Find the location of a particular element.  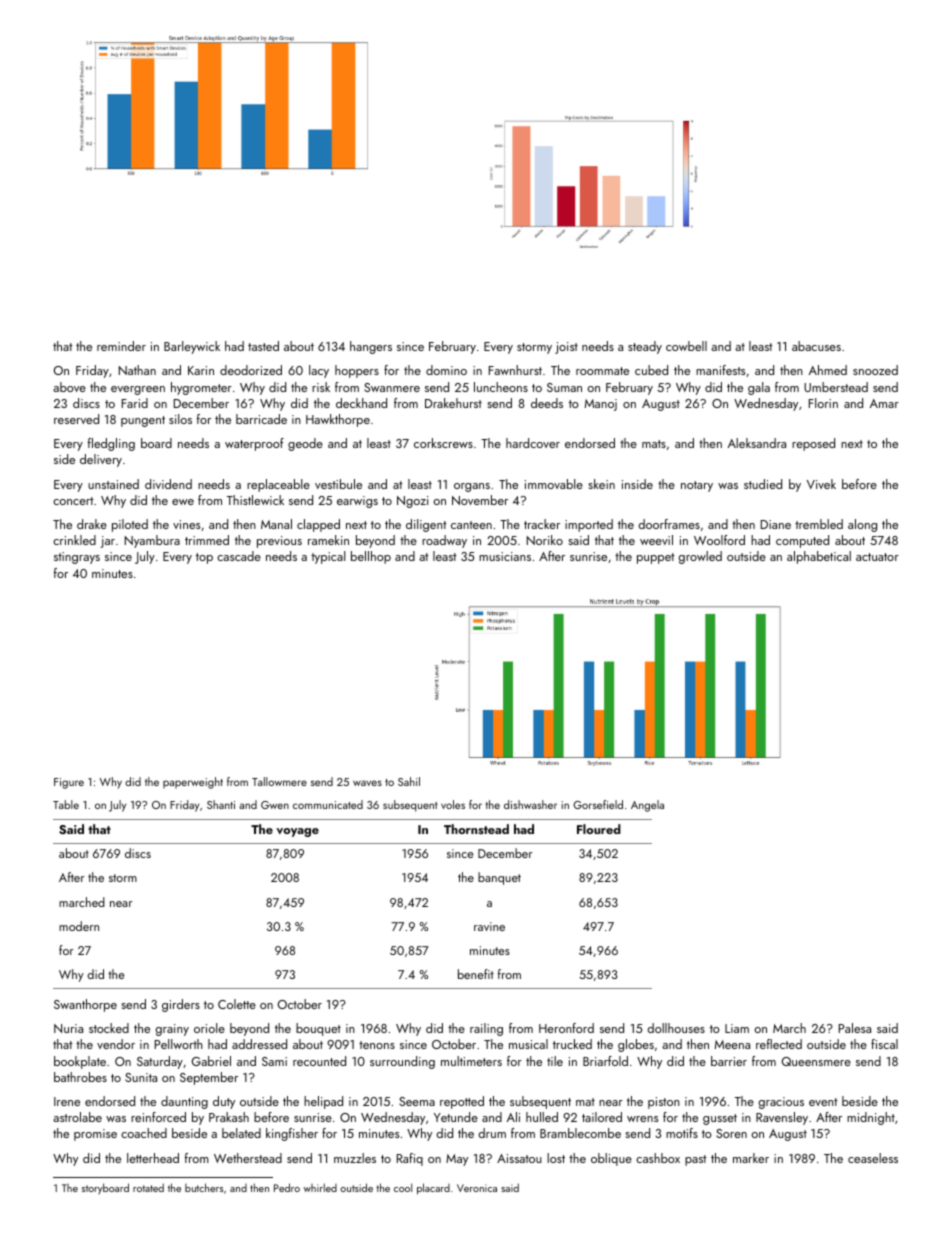

Palesa is located at coordinates (855, 1028).
